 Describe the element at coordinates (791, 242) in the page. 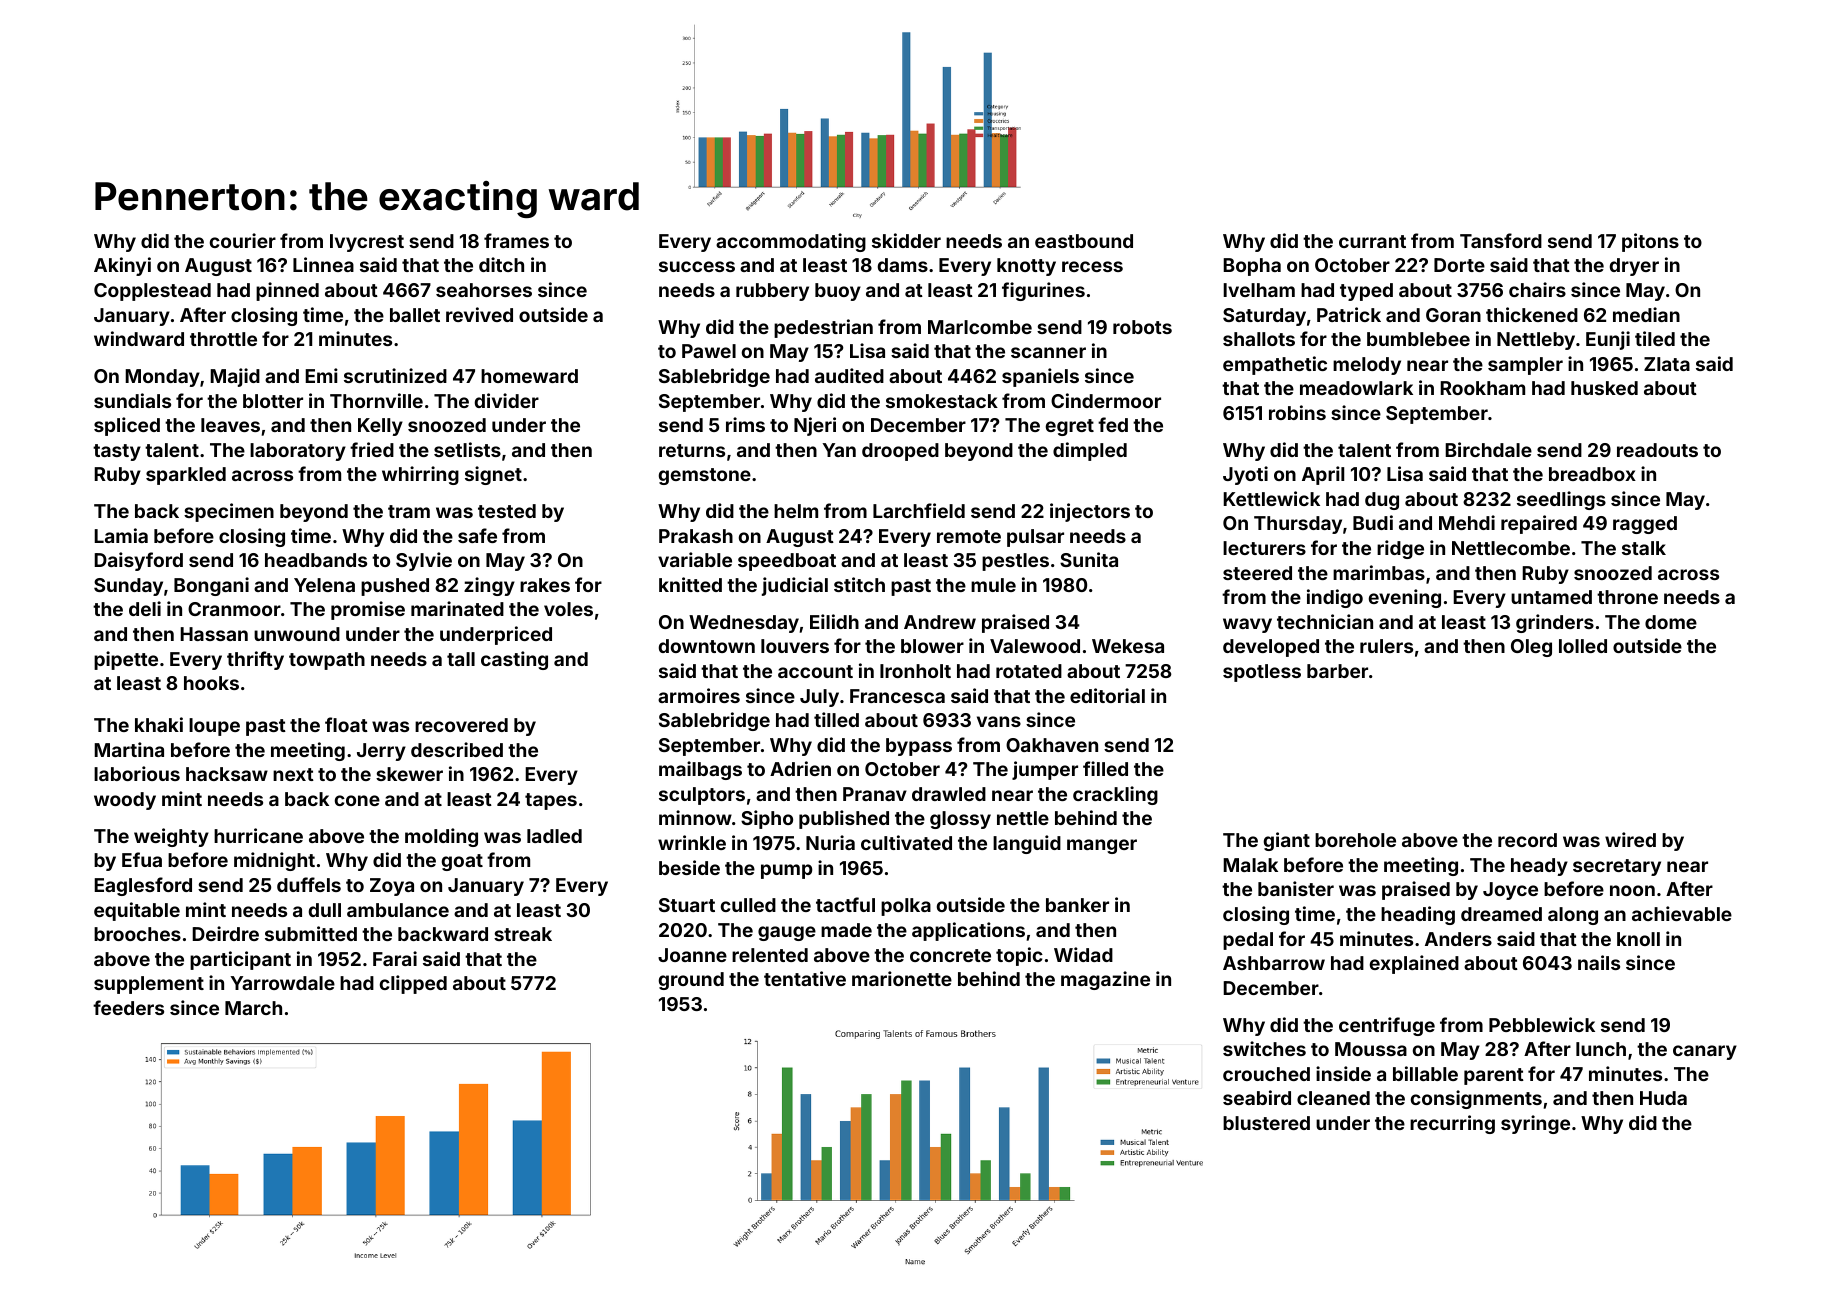

I see `accommodating` at that location.
